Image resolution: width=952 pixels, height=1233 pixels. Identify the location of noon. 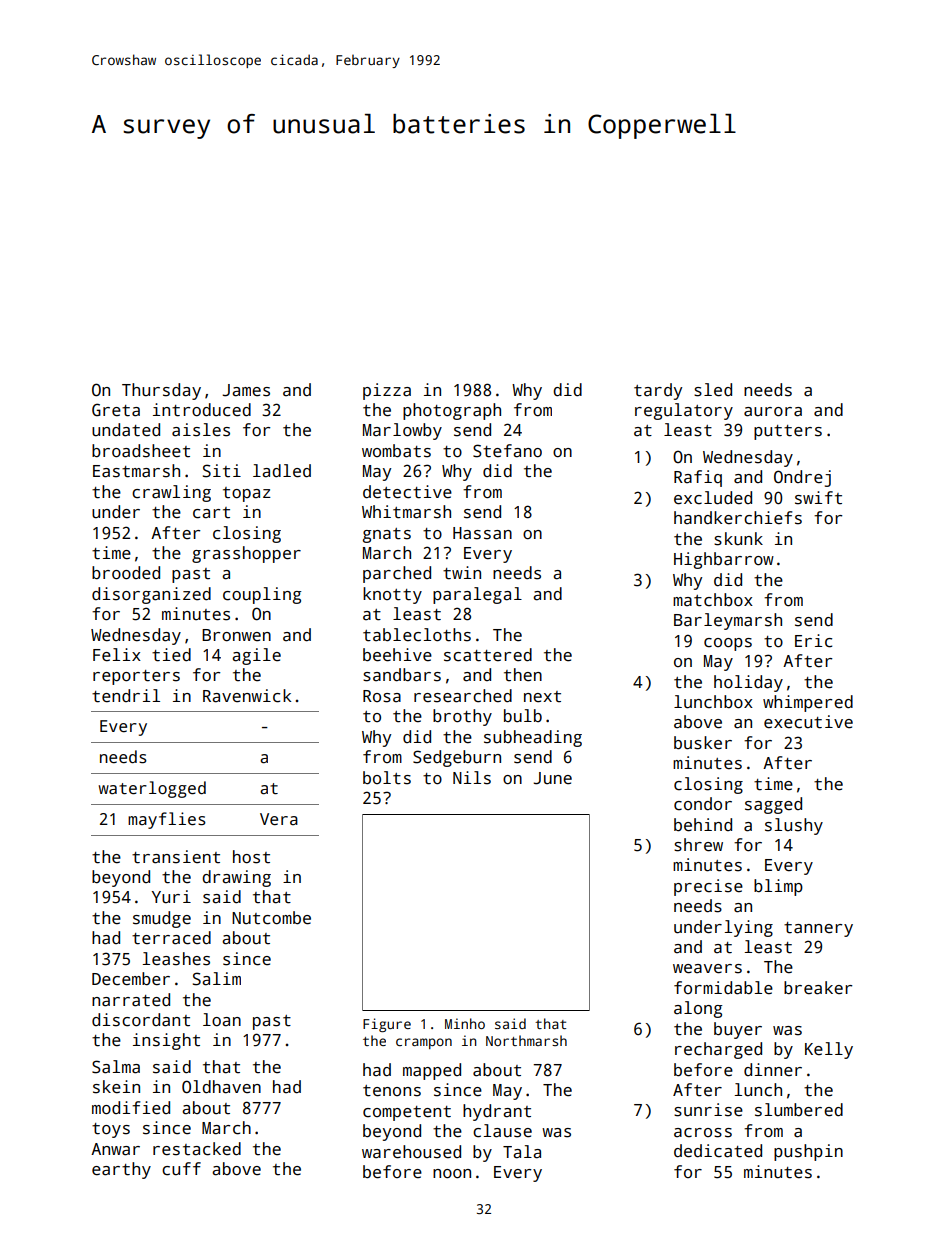
(452, 1174).
